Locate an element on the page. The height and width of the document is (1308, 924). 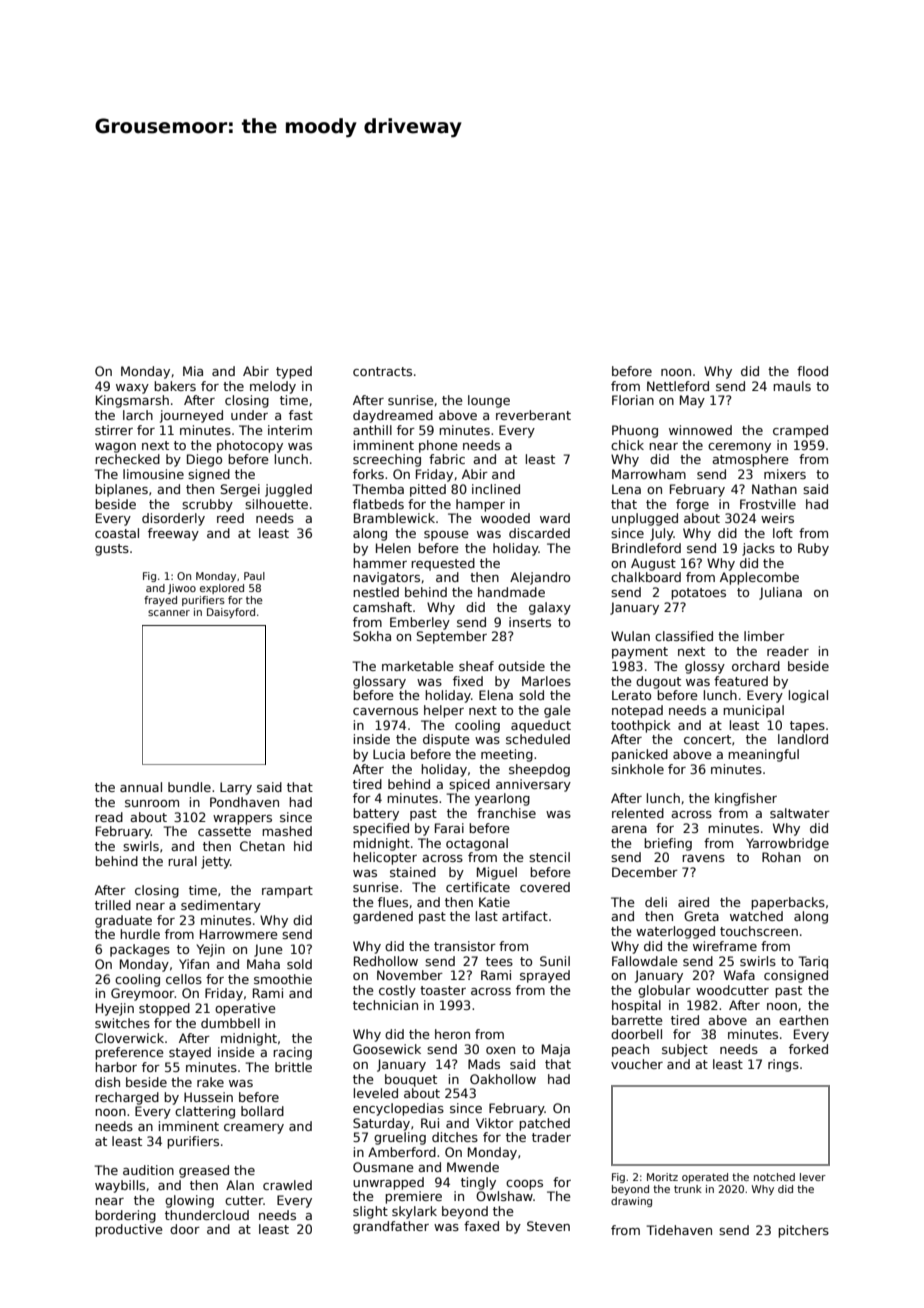
Tariq is located at coordinates (813, 962).
